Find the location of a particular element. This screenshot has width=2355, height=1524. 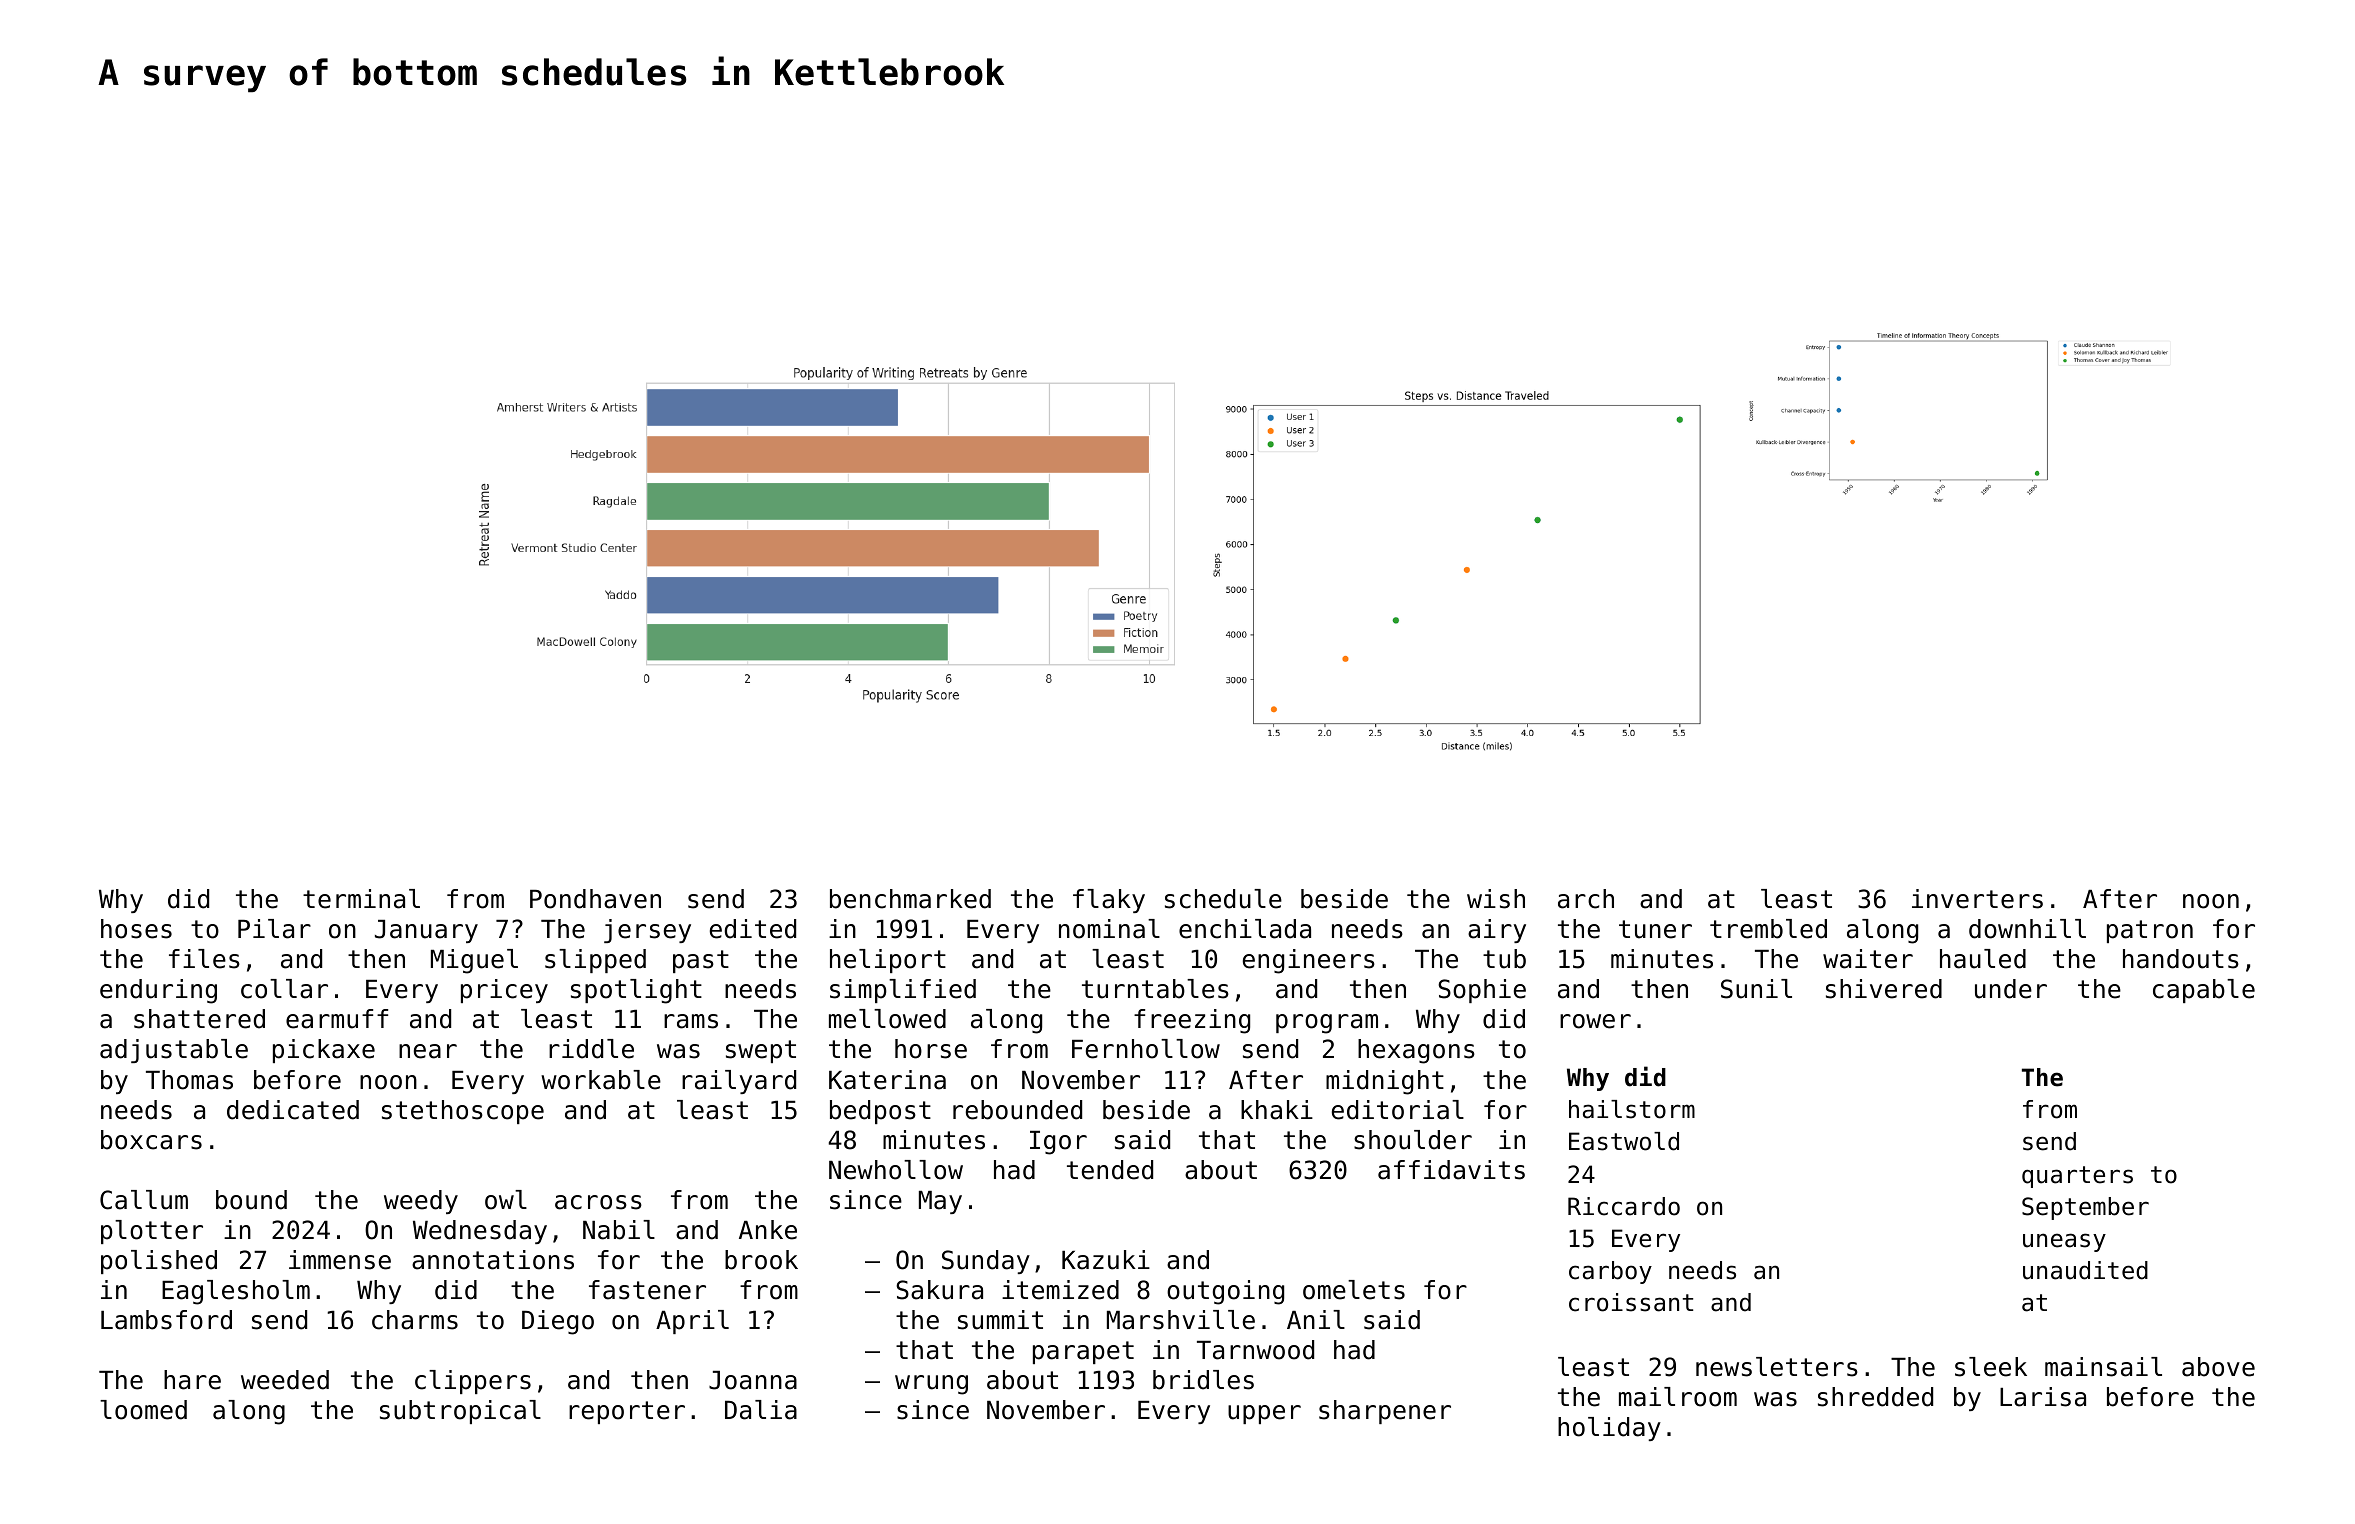

pricey is located at coordinates (504, 991).
